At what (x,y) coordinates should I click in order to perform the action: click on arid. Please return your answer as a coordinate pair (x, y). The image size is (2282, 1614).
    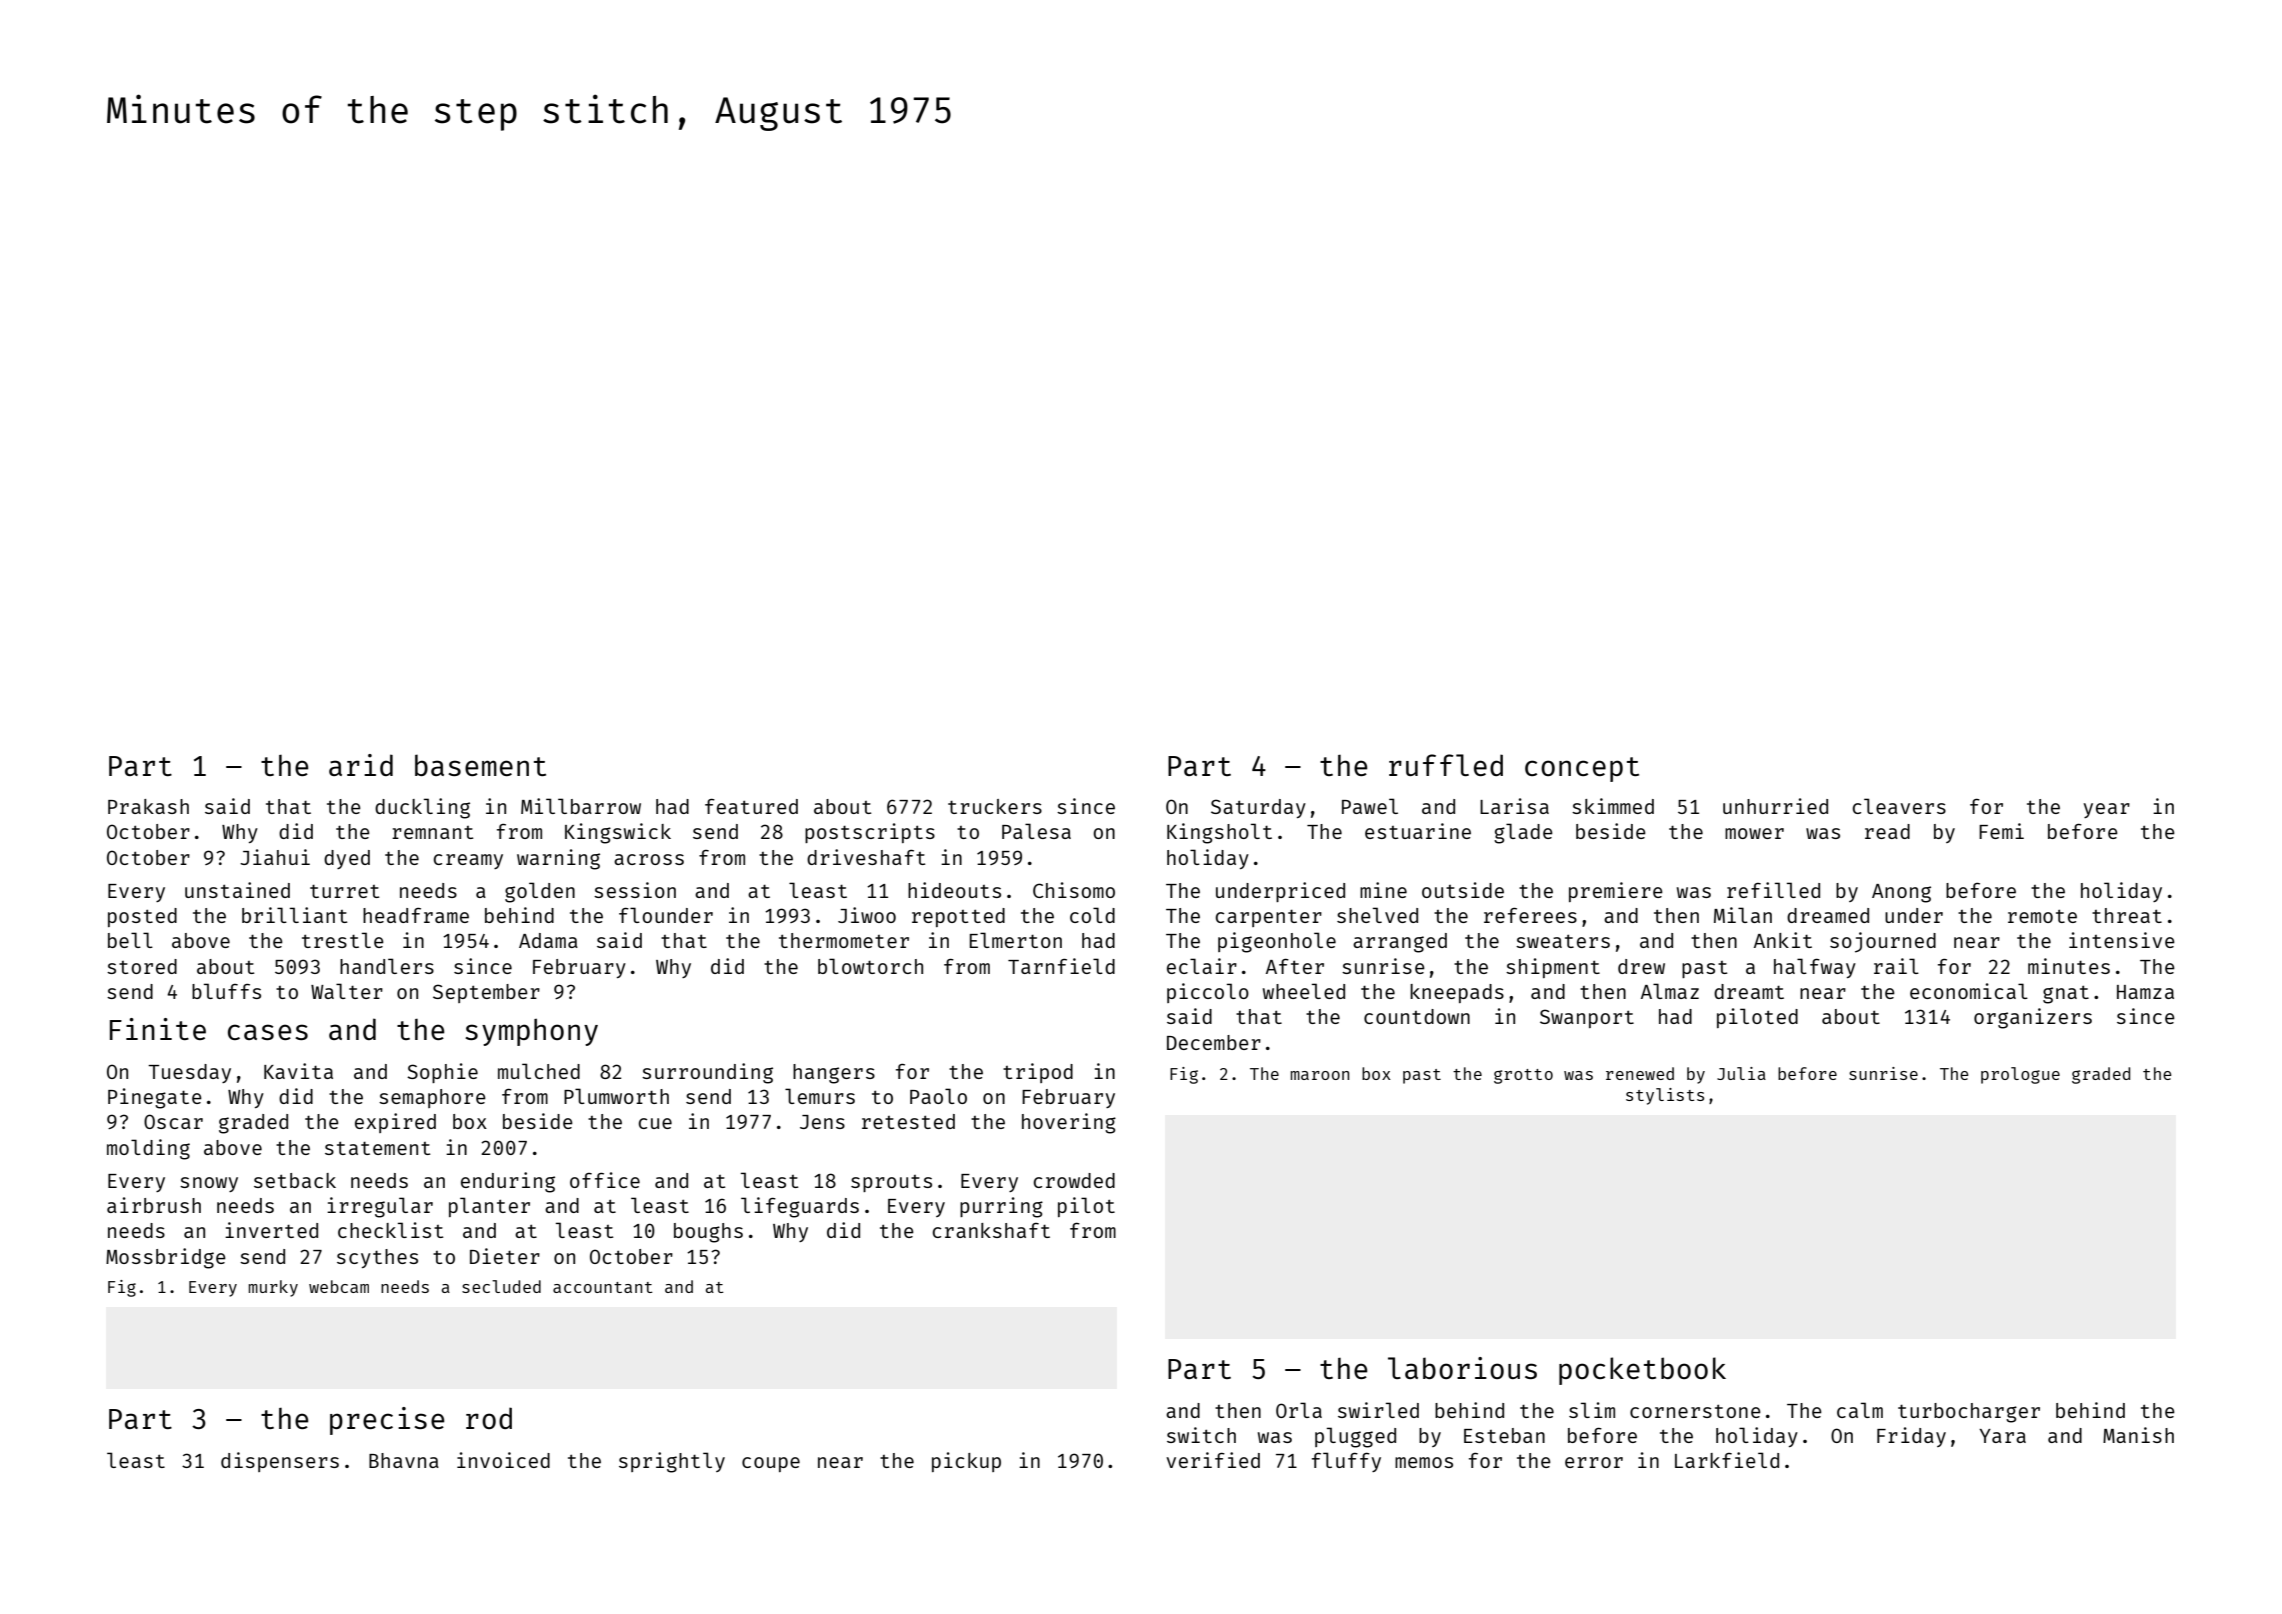
    Looking at the image, I should click on (361, 765).
